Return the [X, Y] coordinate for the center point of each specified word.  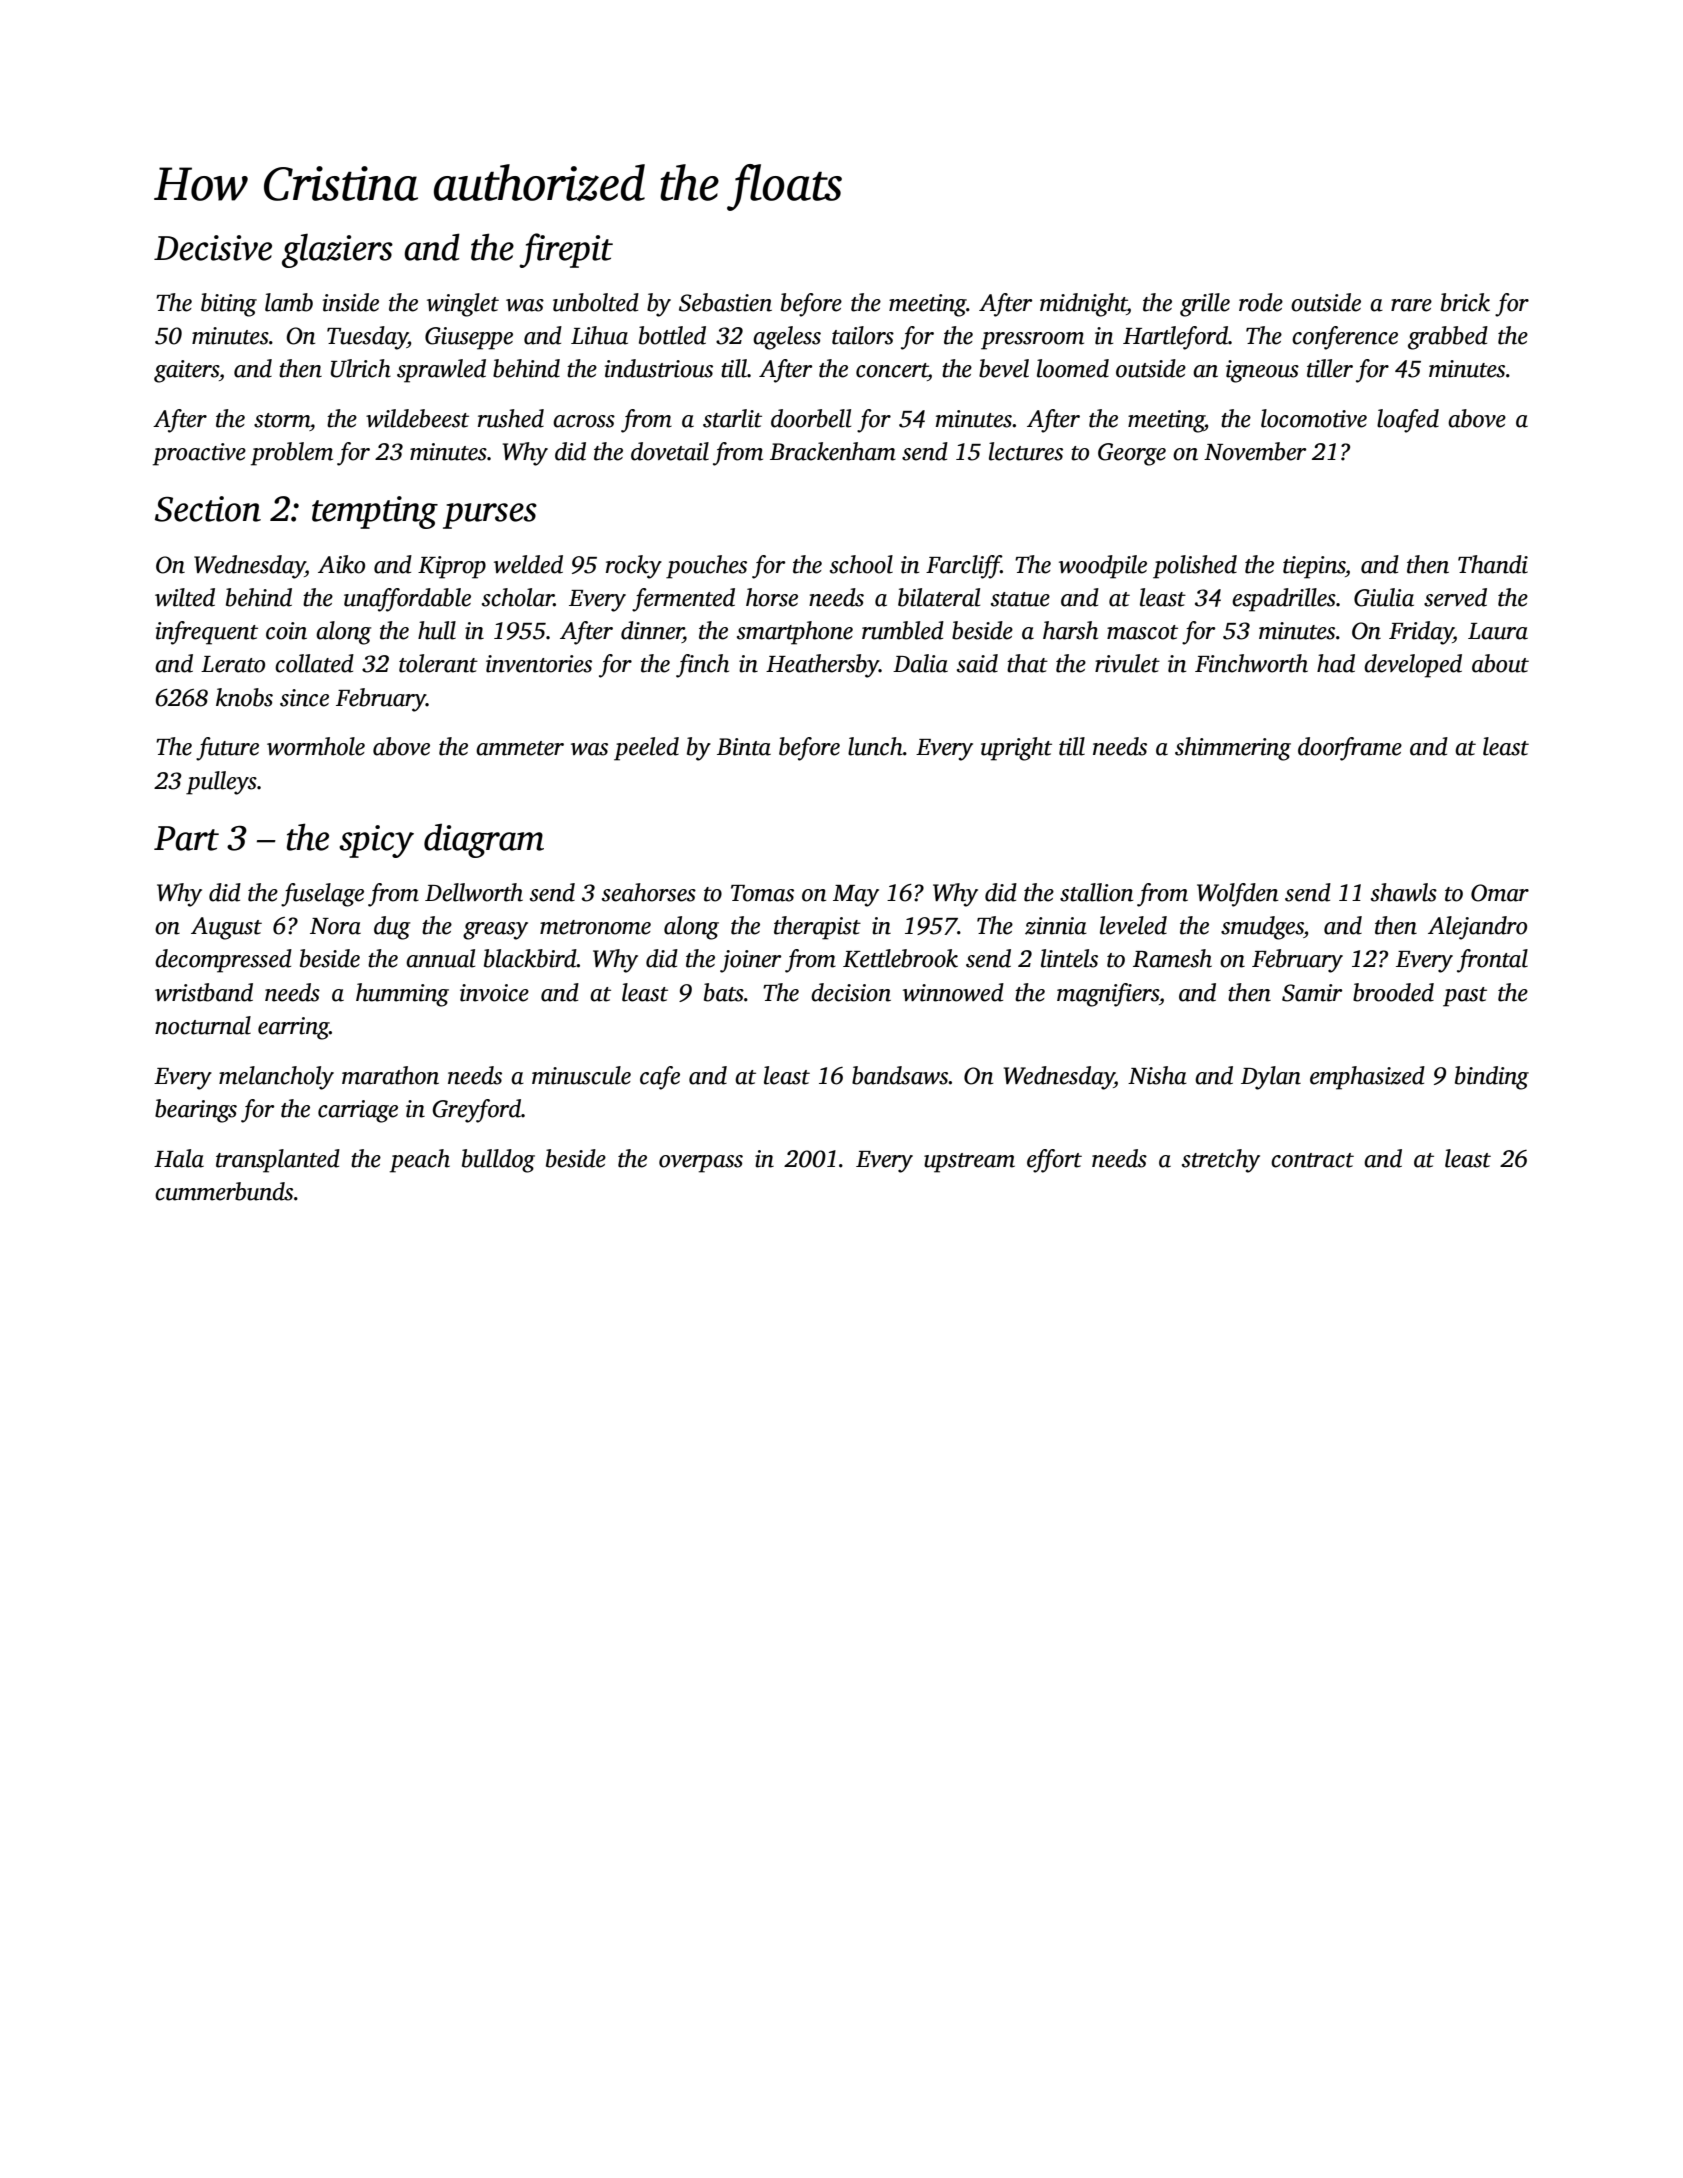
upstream [969, 1163]
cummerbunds [224, 1191]
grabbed [1448, 338]
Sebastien [725, 302]
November [1255, 451]
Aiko [341, 564]
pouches [706, 567]
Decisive [213, 248]
